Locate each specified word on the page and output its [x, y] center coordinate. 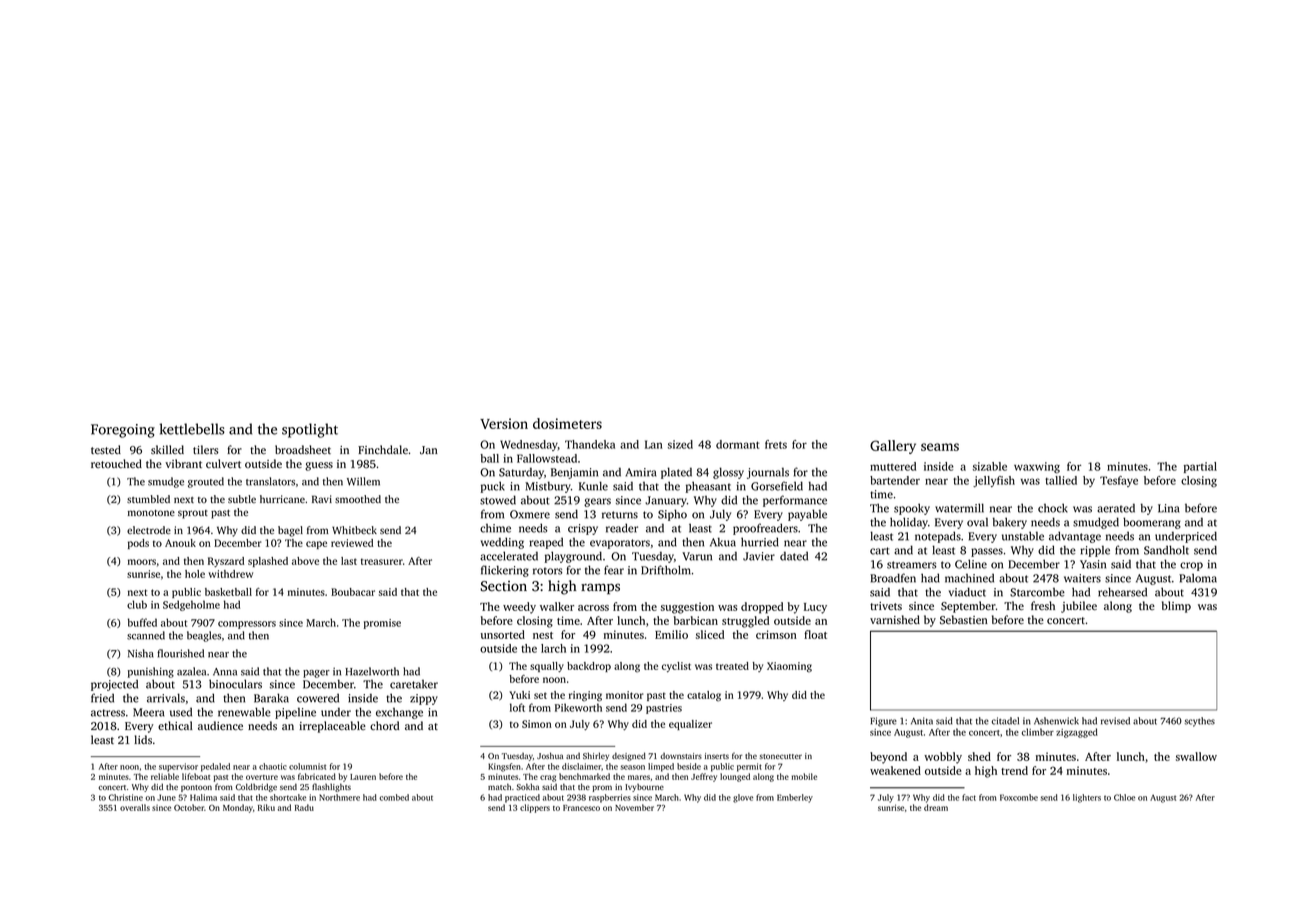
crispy [583, 529]
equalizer [690, 725]
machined [969, 578]
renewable [244, 712]
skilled [167, 449]
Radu [304, 807]
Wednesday [529, 445]
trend [1014, 770]
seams [940, 447]
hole [195, 574]
